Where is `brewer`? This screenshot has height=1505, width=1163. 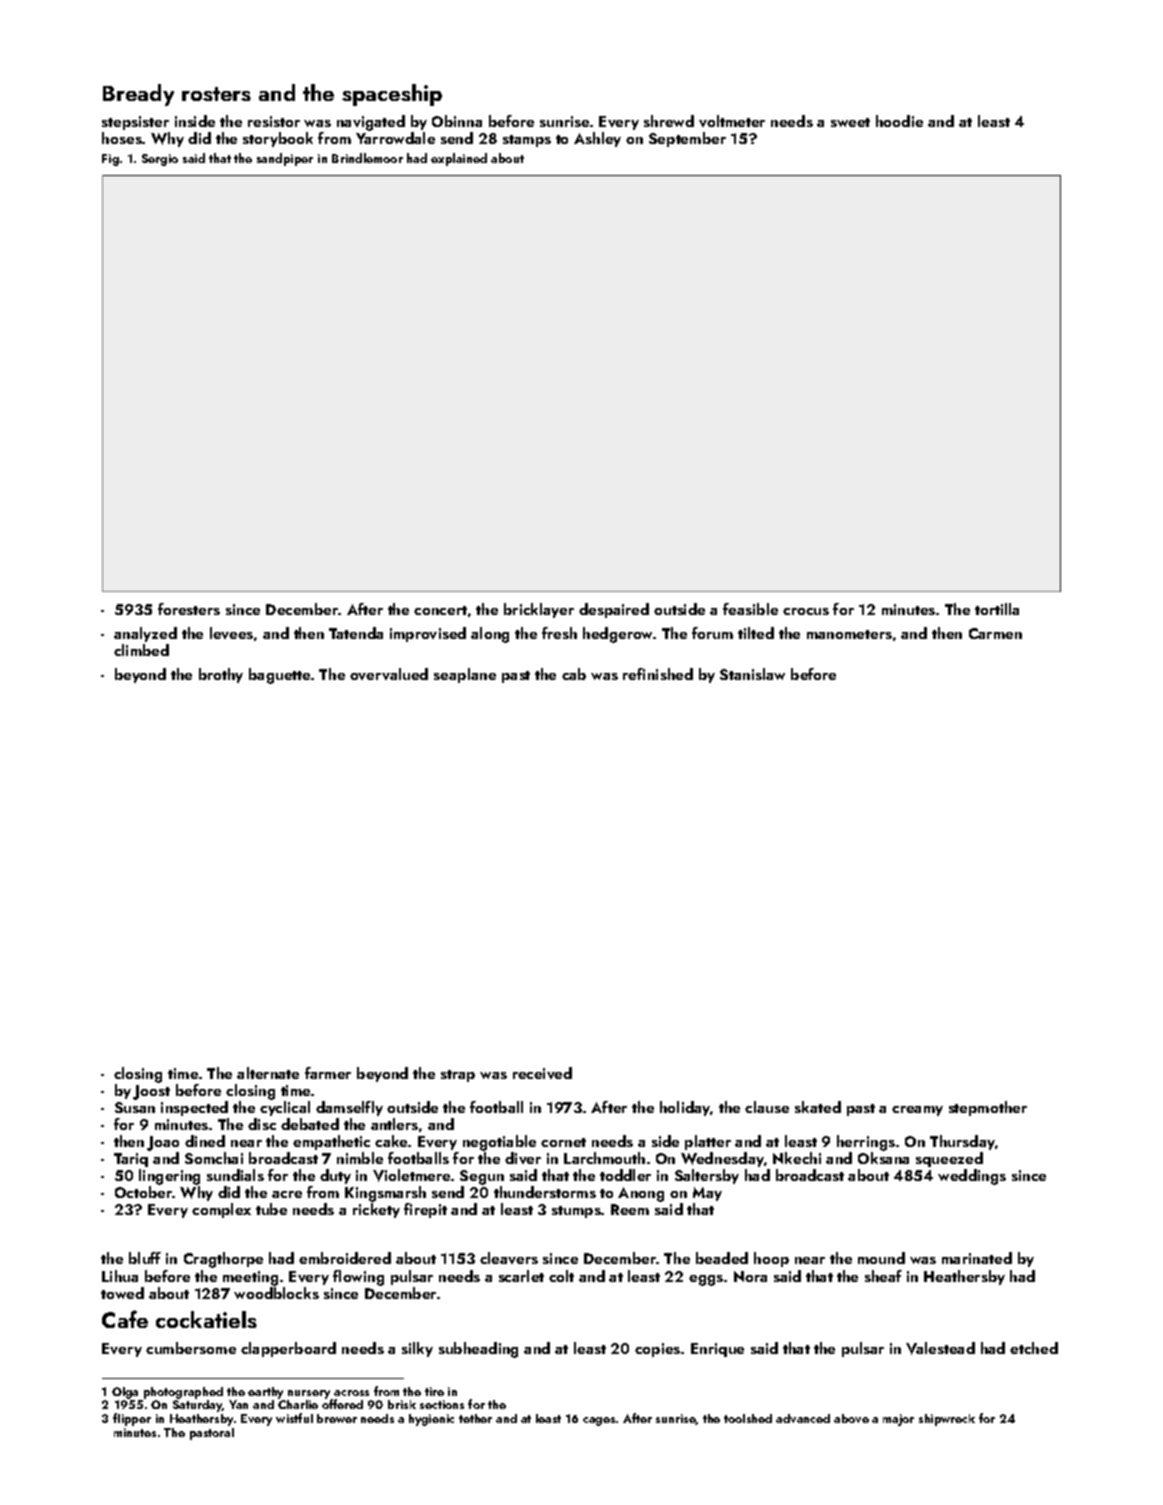 brewer is located at coordinates (337, 1418).
